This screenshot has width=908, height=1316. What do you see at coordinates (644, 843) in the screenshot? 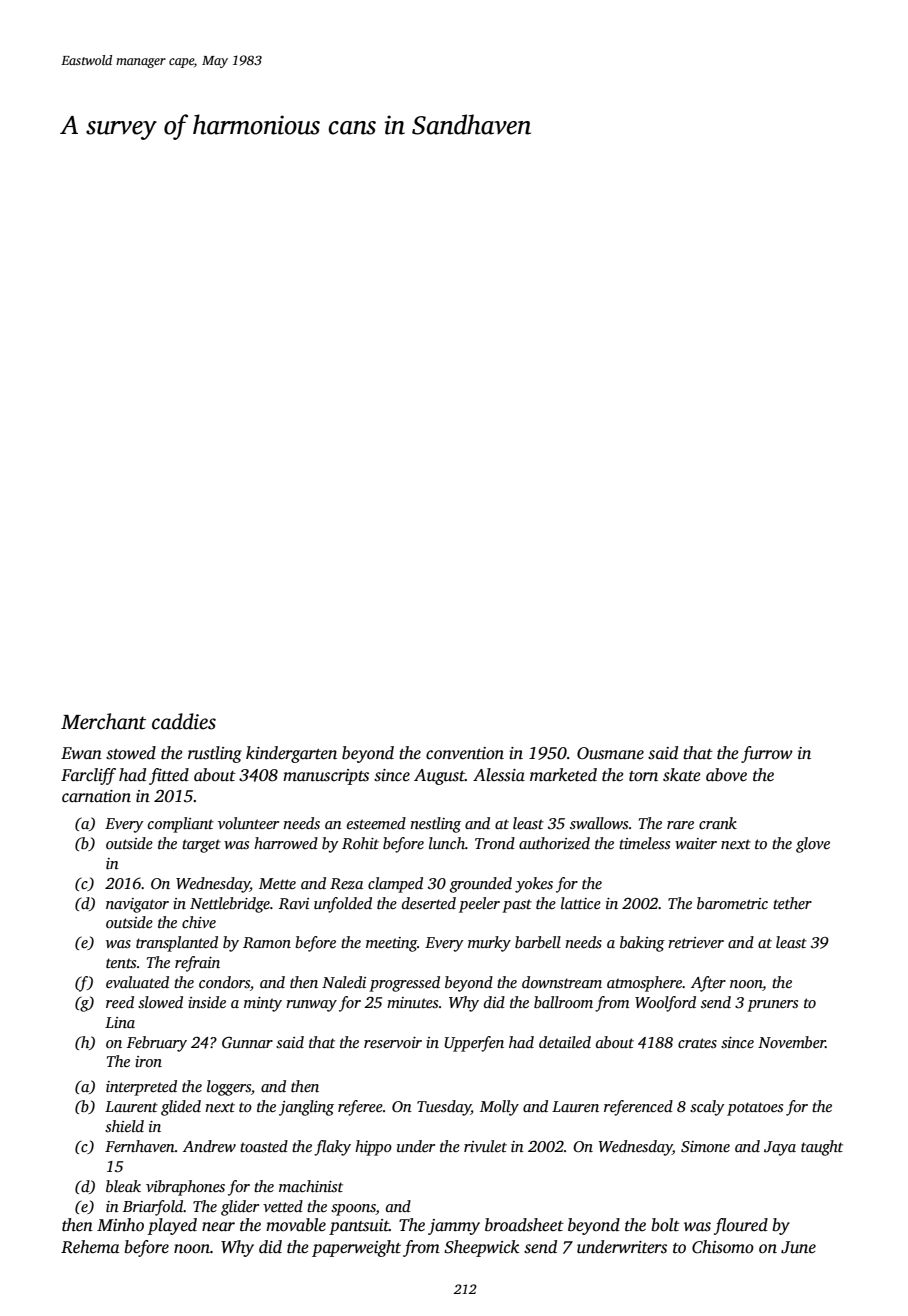
I see `timeless` at bounding box center [644, 843].
